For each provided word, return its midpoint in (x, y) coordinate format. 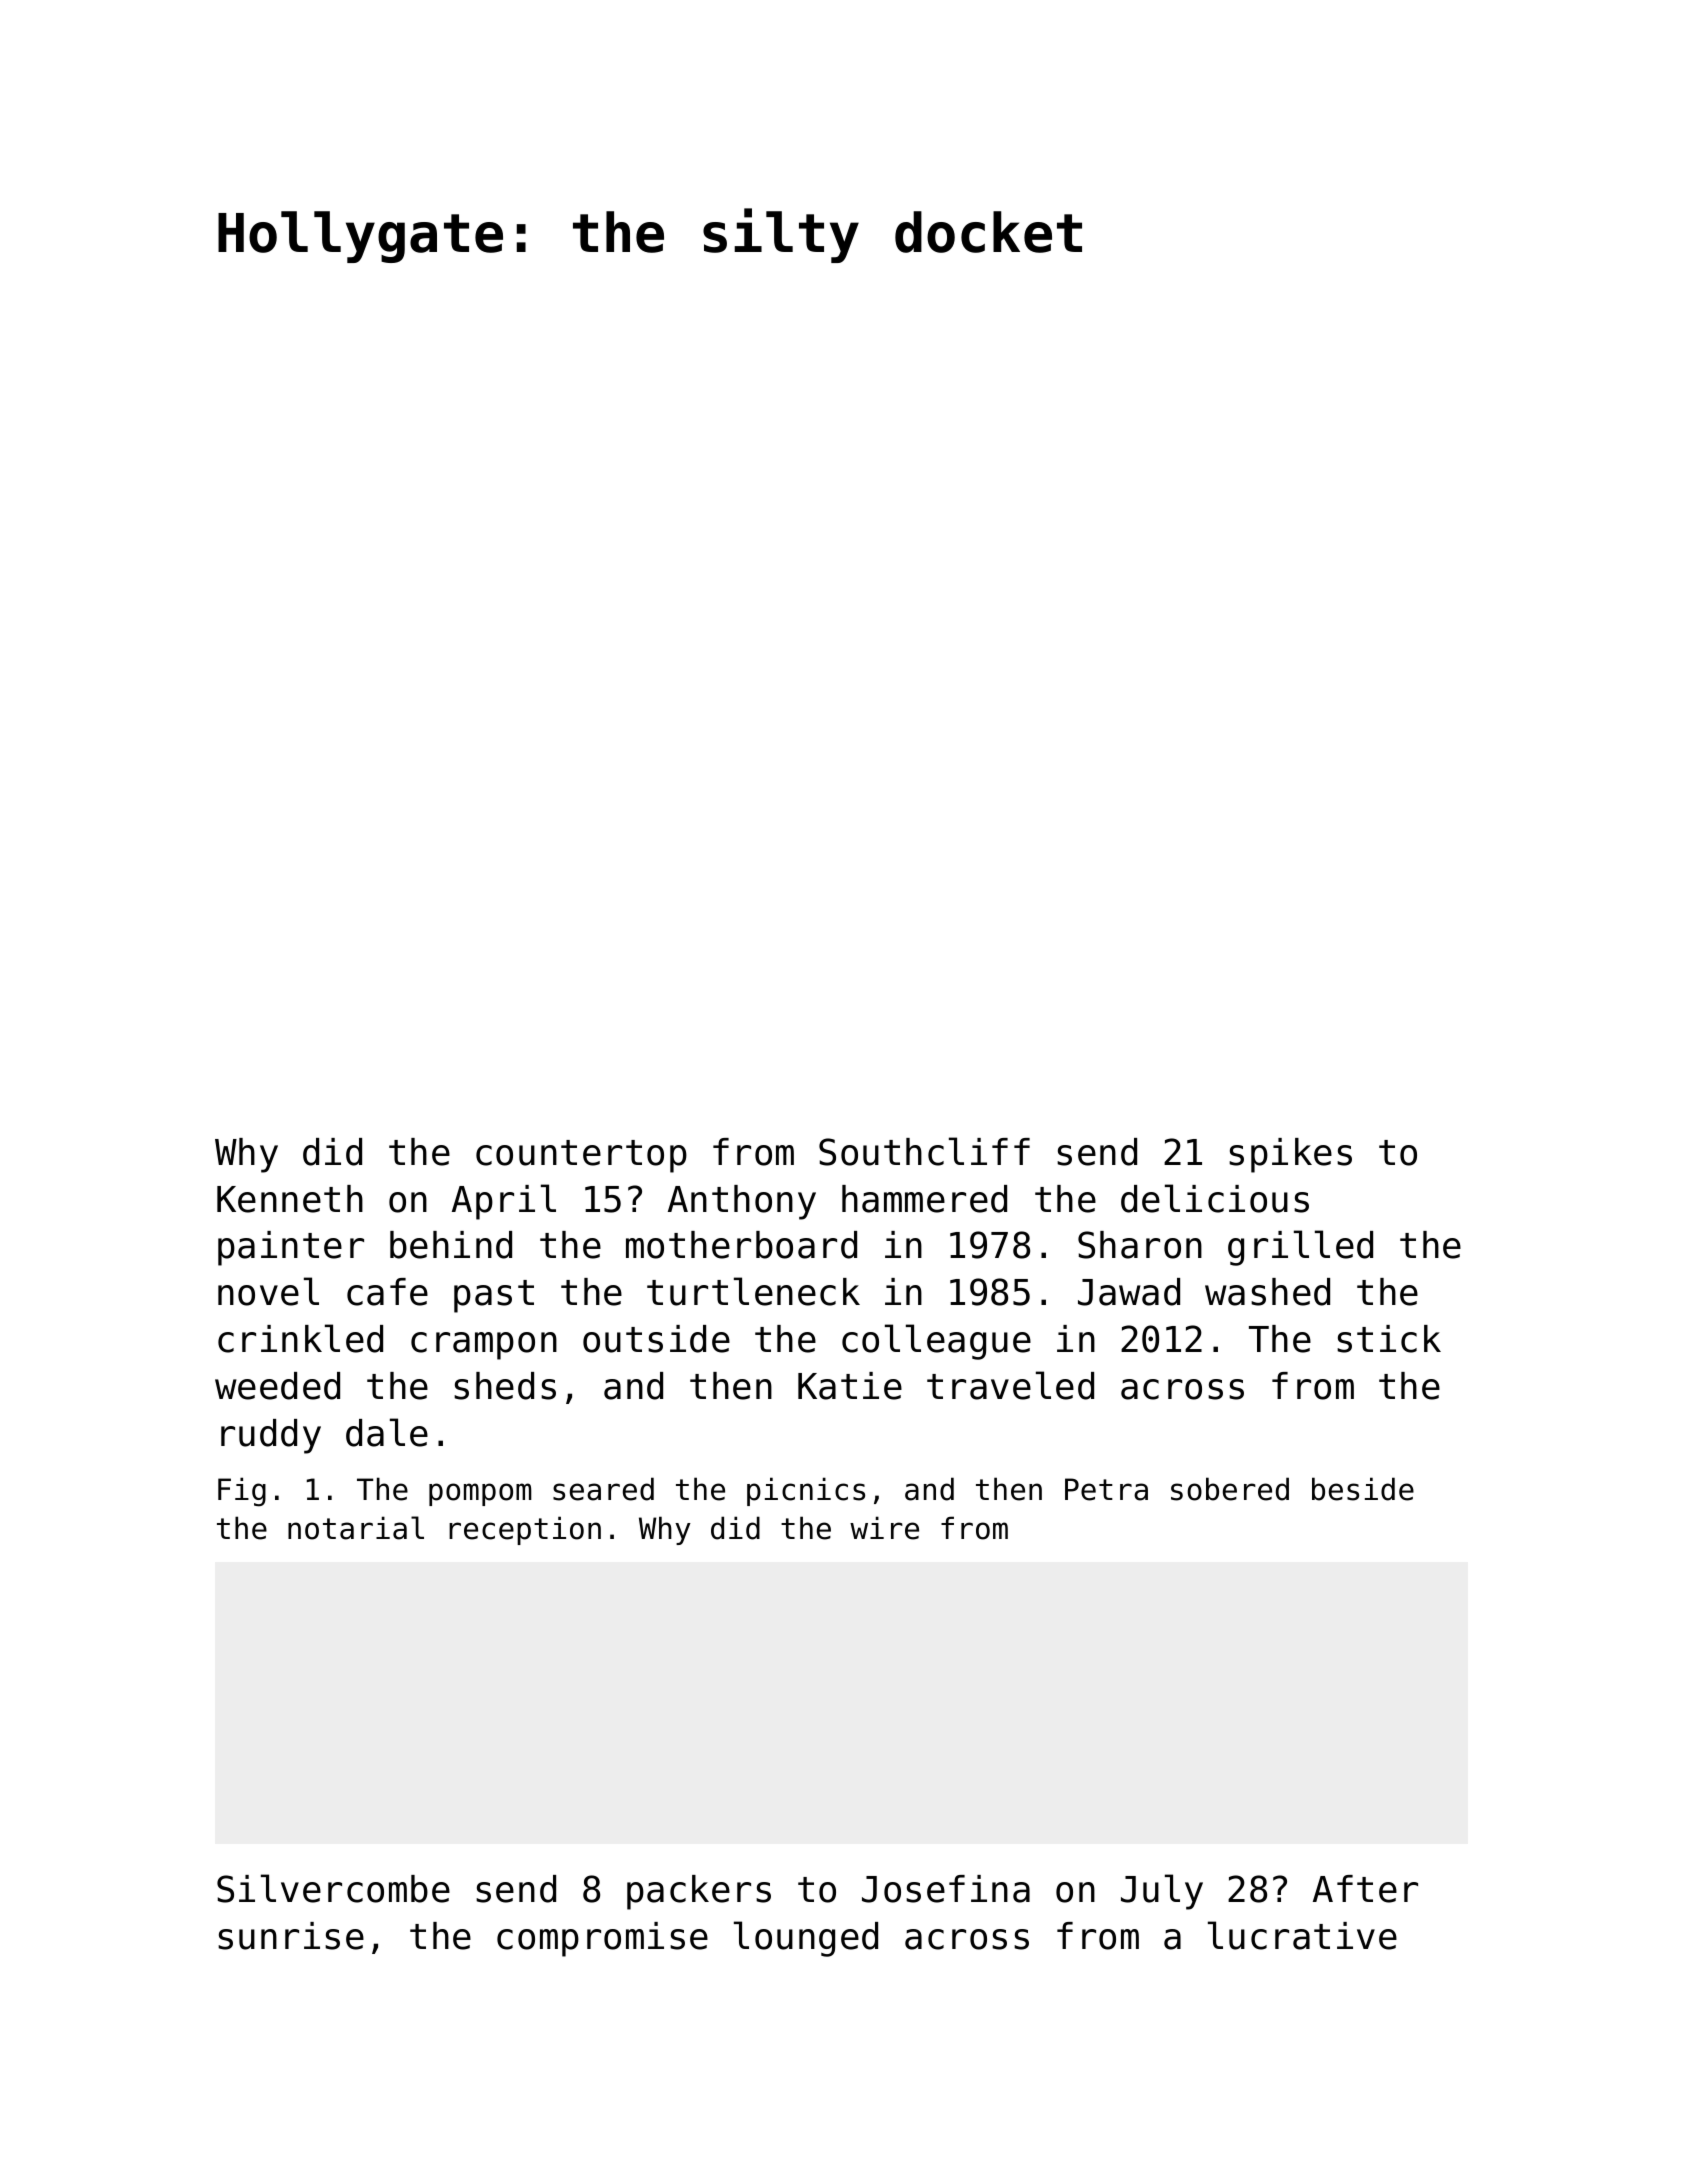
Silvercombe (333, 1888)
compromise (602, 1939)
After (1365, 1889)
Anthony (742, 1202)
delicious (1215, 1198)
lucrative (1302, 1935)
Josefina (946, 1889)
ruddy (271, 1436)
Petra (1106, 1489)
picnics (806, 1491)
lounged (806, 1939)
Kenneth (290, 1199)
